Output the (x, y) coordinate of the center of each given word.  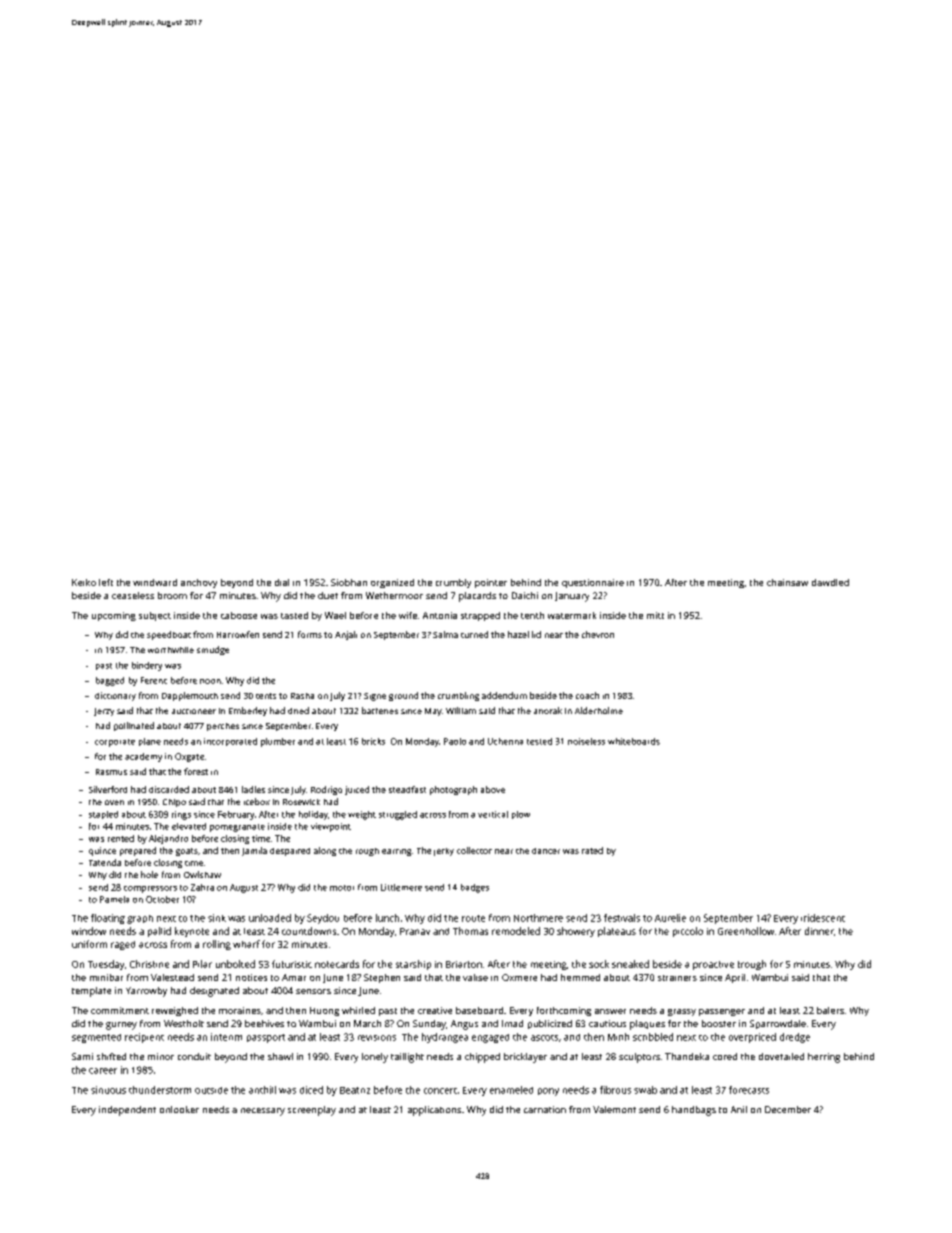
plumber (278, 742)
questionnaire (593, 583)
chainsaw (787, 582)
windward (155, 582)
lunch (387, 918)
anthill (262, 1090)
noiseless (586, 741)
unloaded (270, 918)
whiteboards (634, 741)
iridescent (823, 918)
